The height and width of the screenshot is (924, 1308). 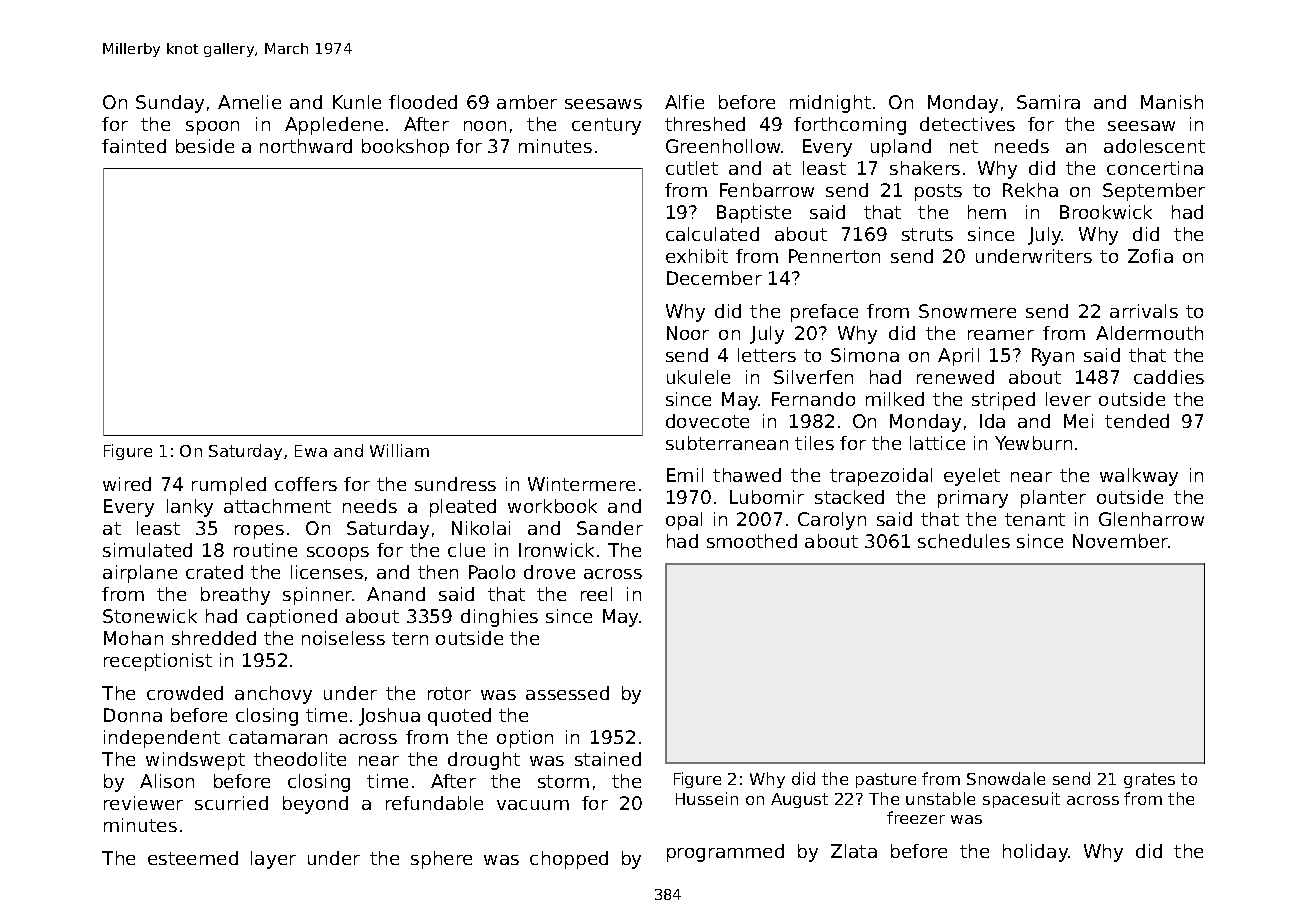 What do you see at coordinates (705, 124) in the screenshot?
I see `threshed` at bounding box center [705, 124].
